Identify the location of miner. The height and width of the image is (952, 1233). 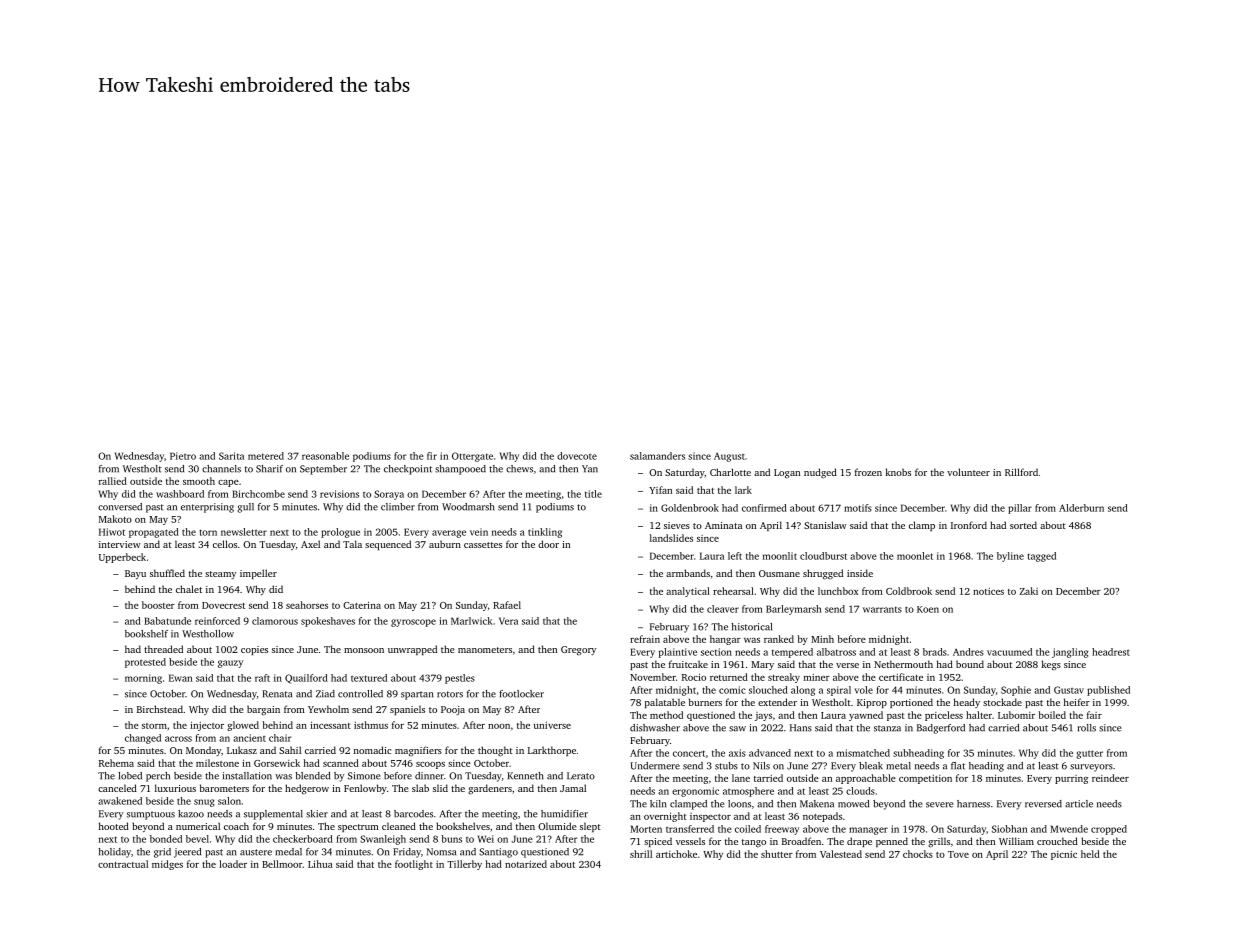
(817, 677).
